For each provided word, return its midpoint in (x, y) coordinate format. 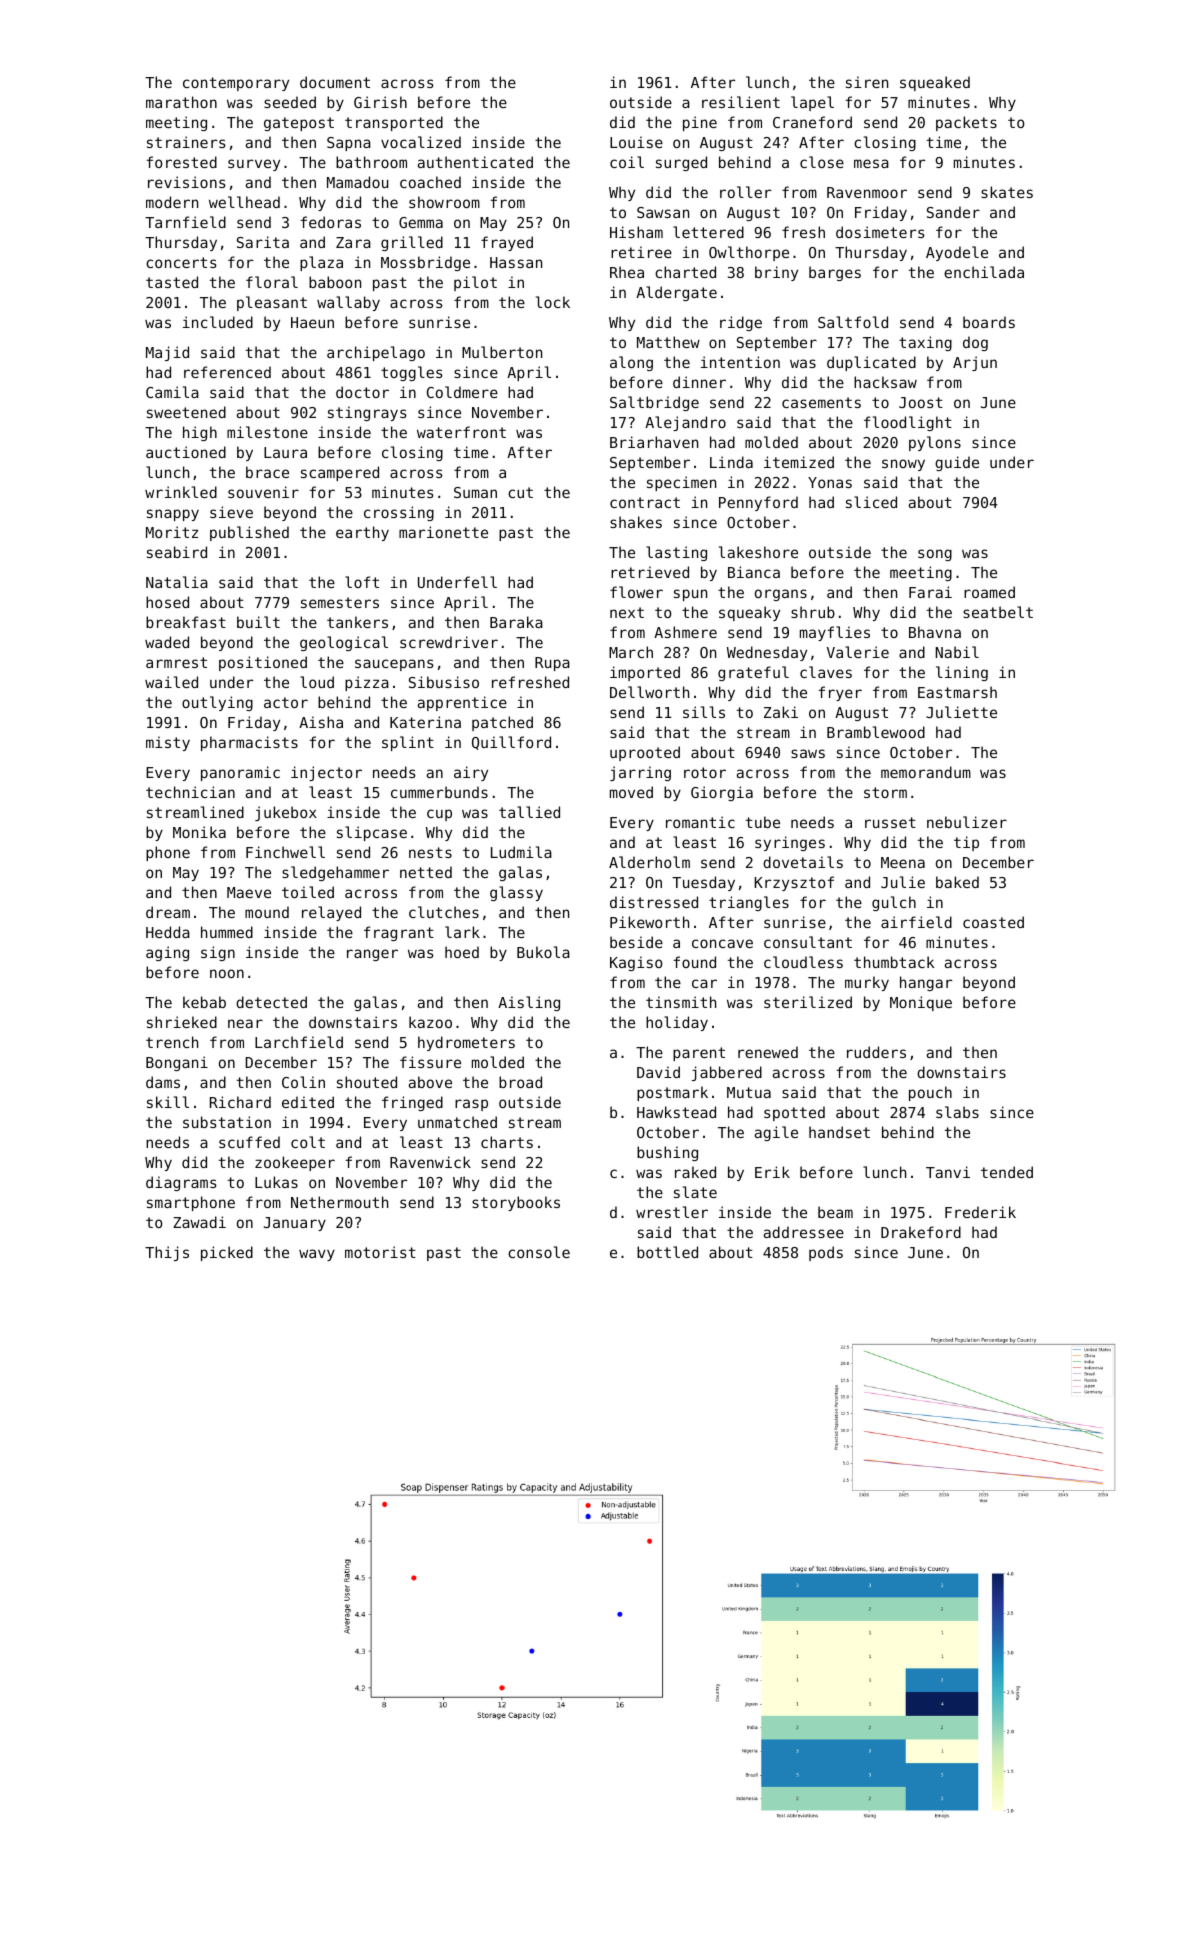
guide (957, 463)
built (258, 622)
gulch (894, 903)
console (539, 1252)
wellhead (244, 202)
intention (740, 362)
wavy (317, 1255)
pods (826, 1253)
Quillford (511, 743)
